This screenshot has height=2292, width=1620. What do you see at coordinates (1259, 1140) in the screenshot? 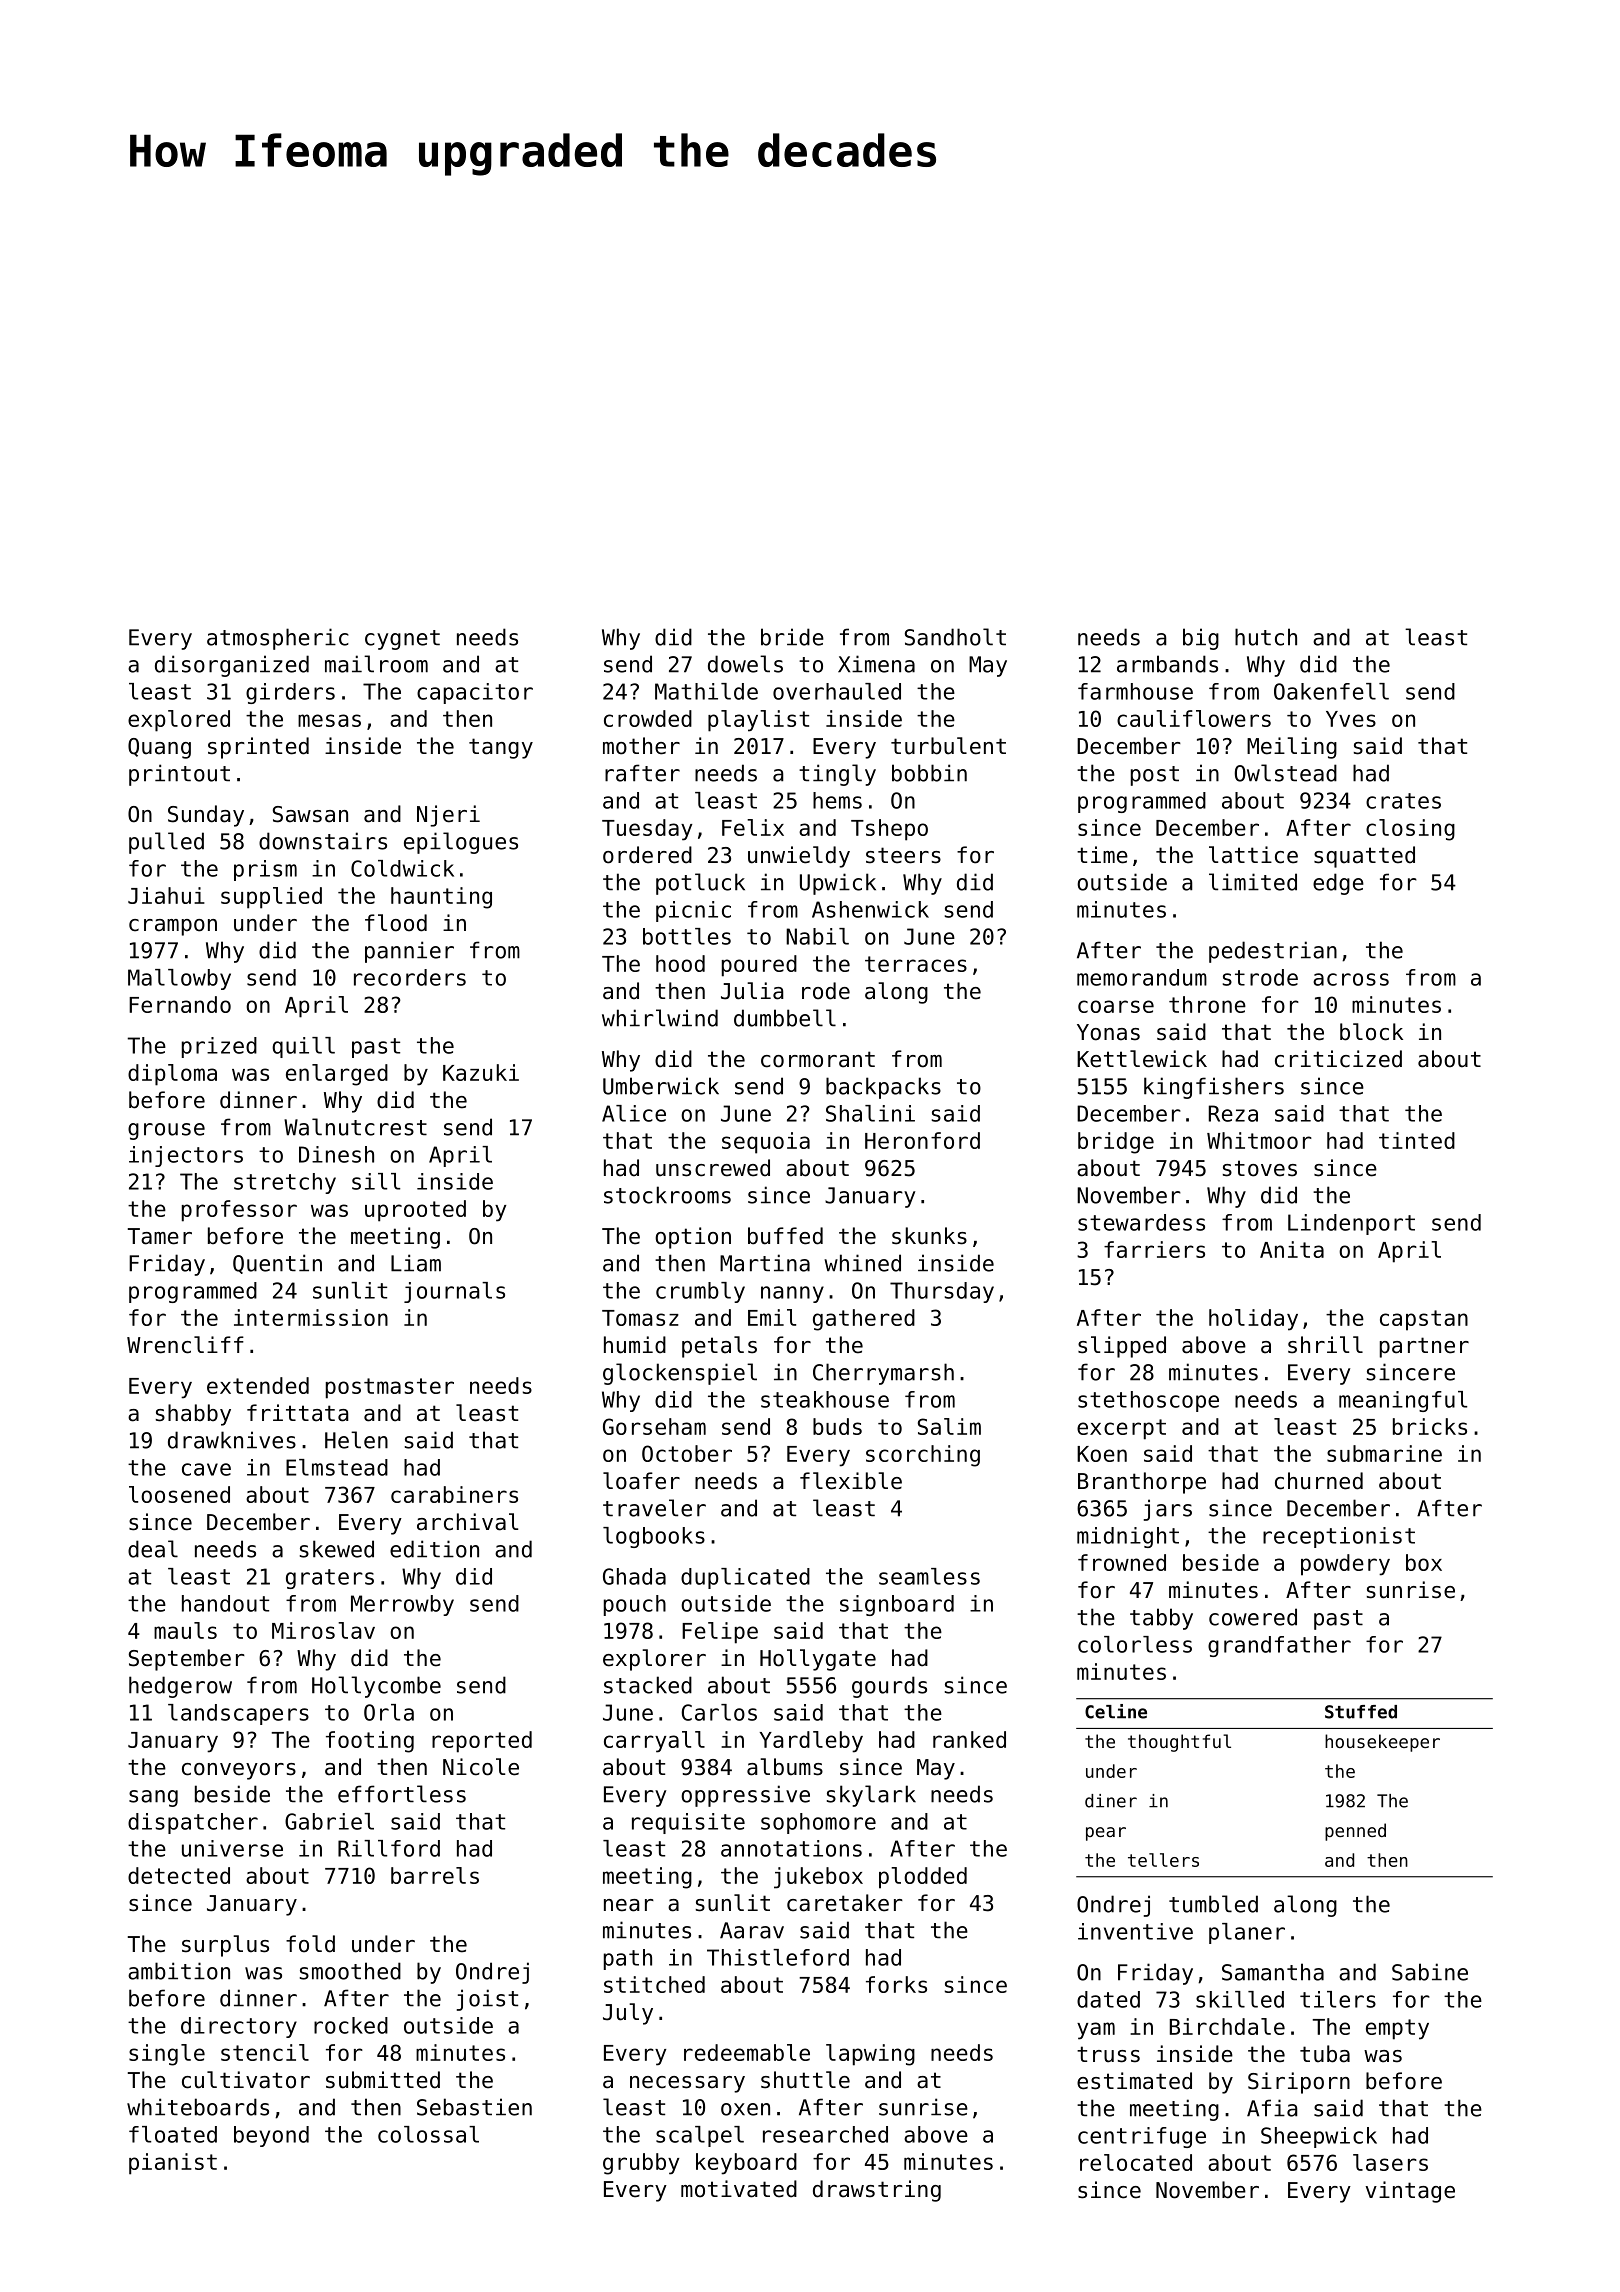
I see `Whitmoor` at bounding box center [1259, 1140].
